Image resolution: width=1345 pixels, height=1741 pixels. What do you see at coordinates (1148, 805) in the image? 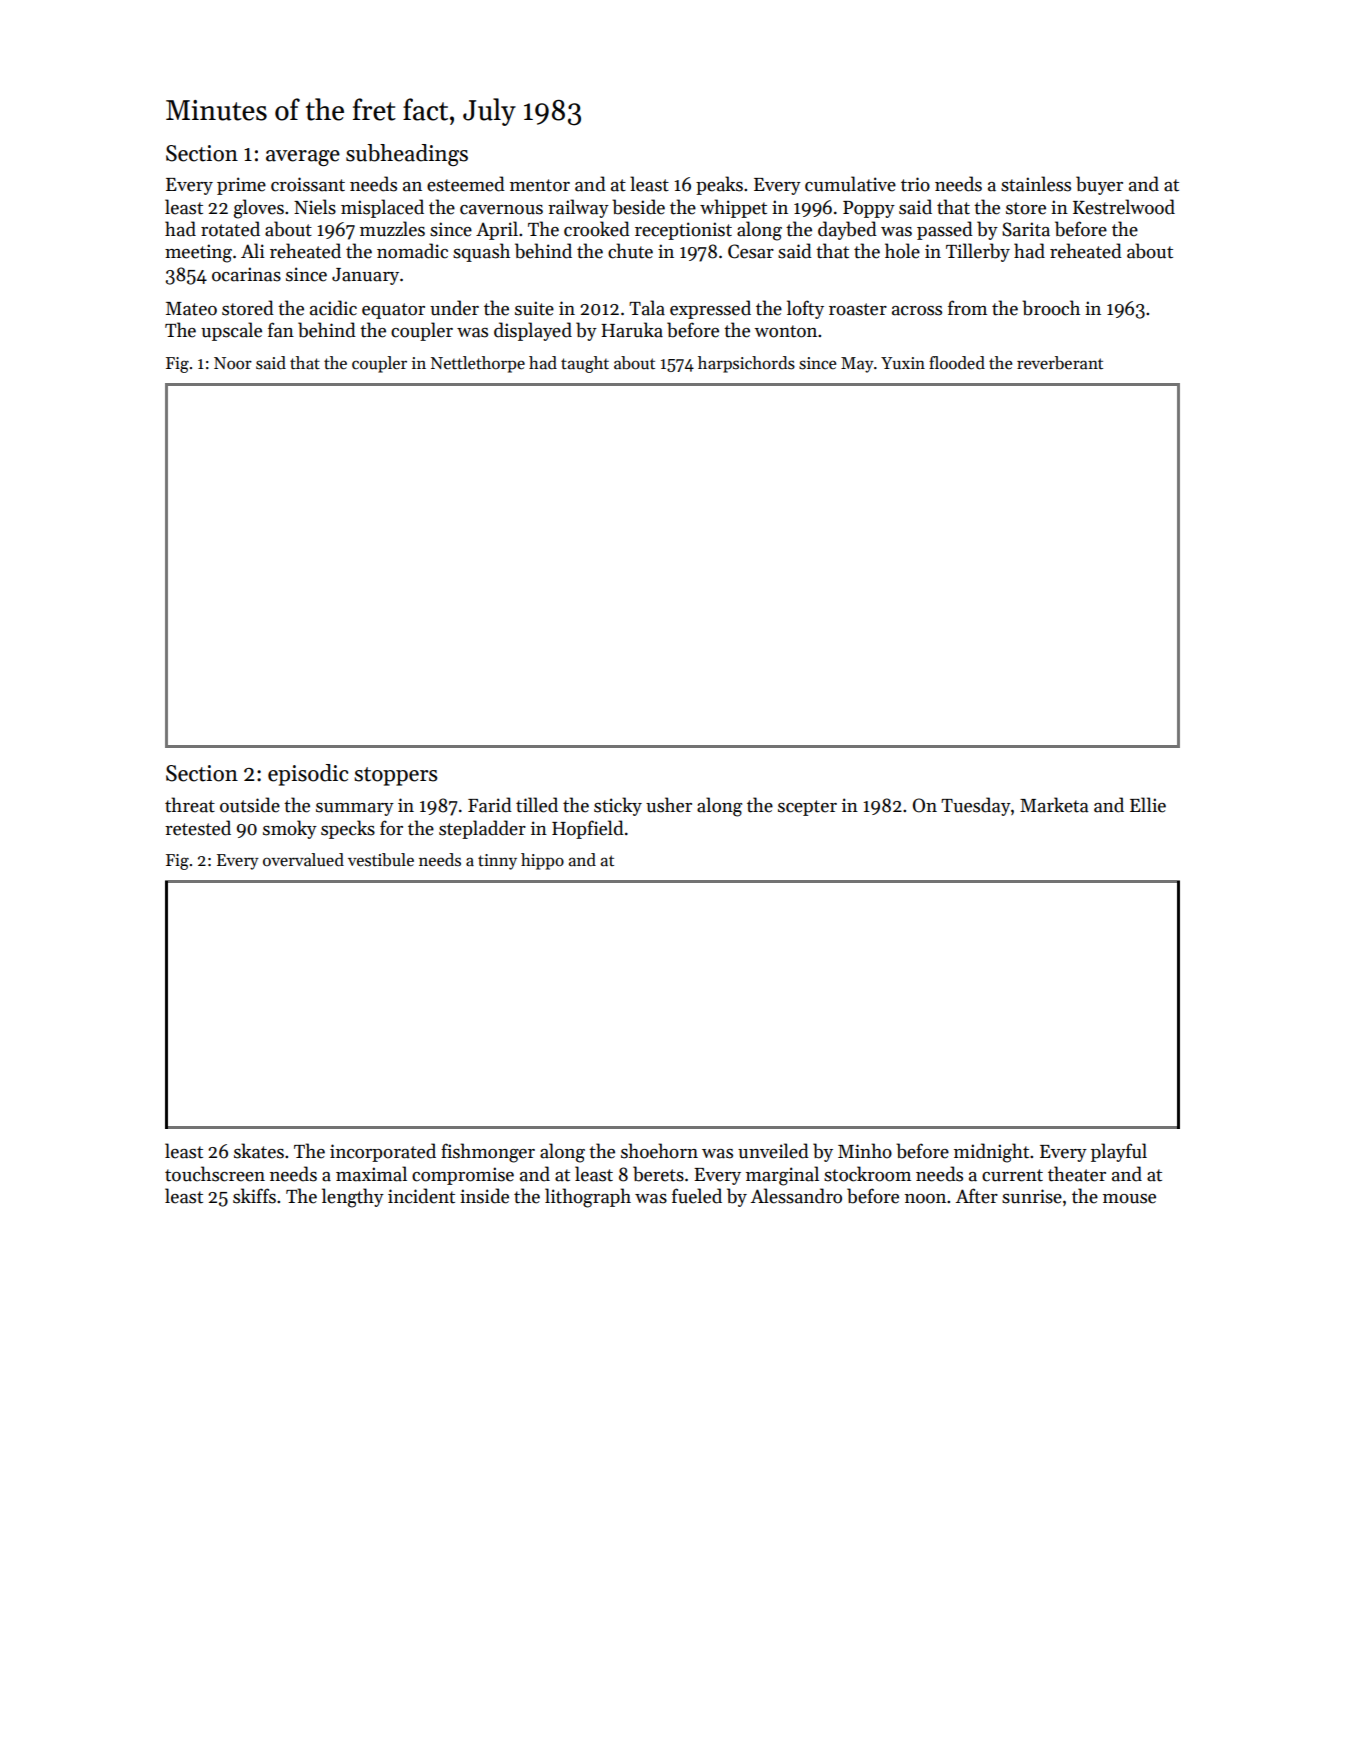
I see `Ellie` at bounding box center [1148, 805].
